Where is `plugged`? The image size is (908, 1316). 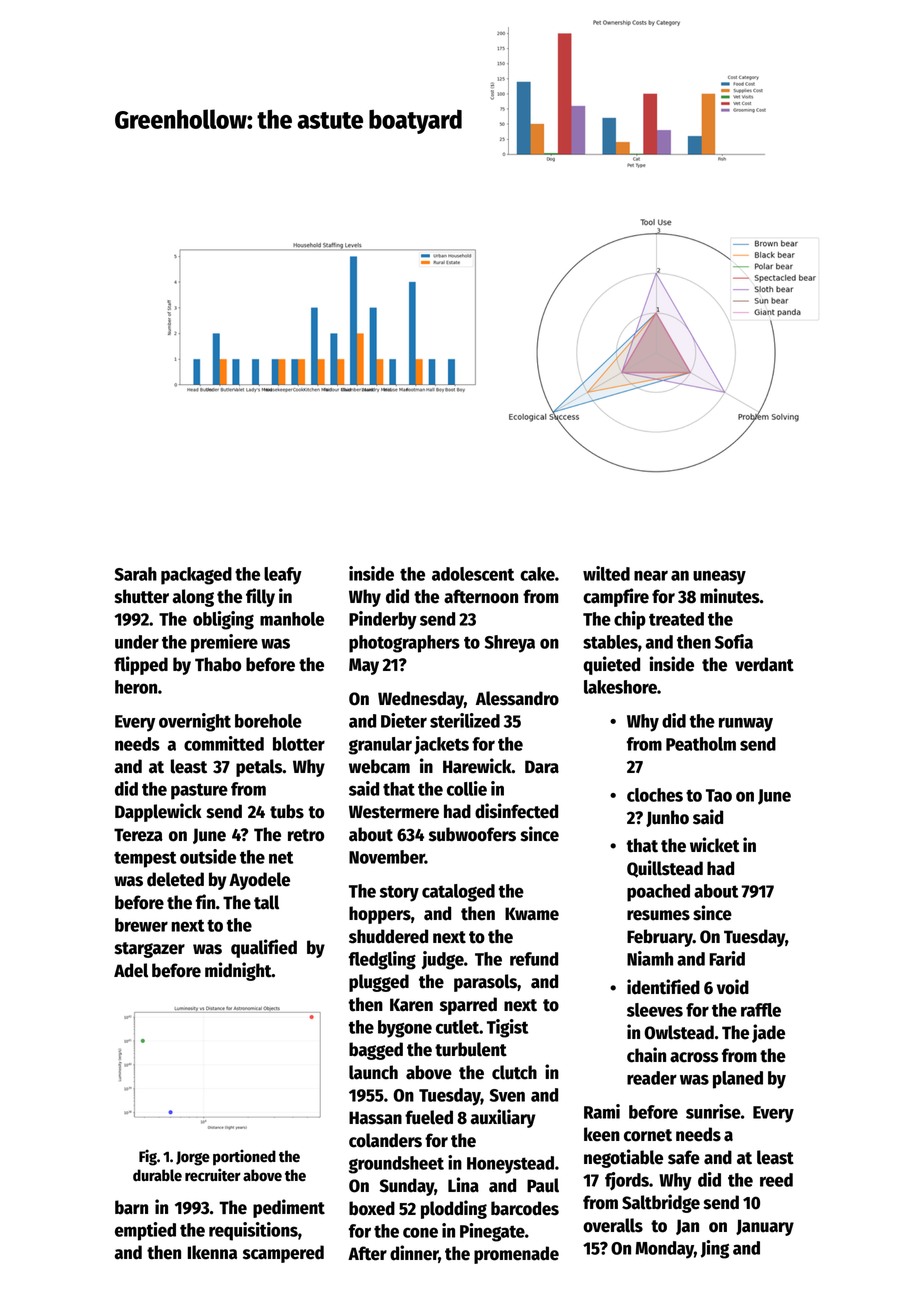 plugged is located at coordinates (379, 983).
